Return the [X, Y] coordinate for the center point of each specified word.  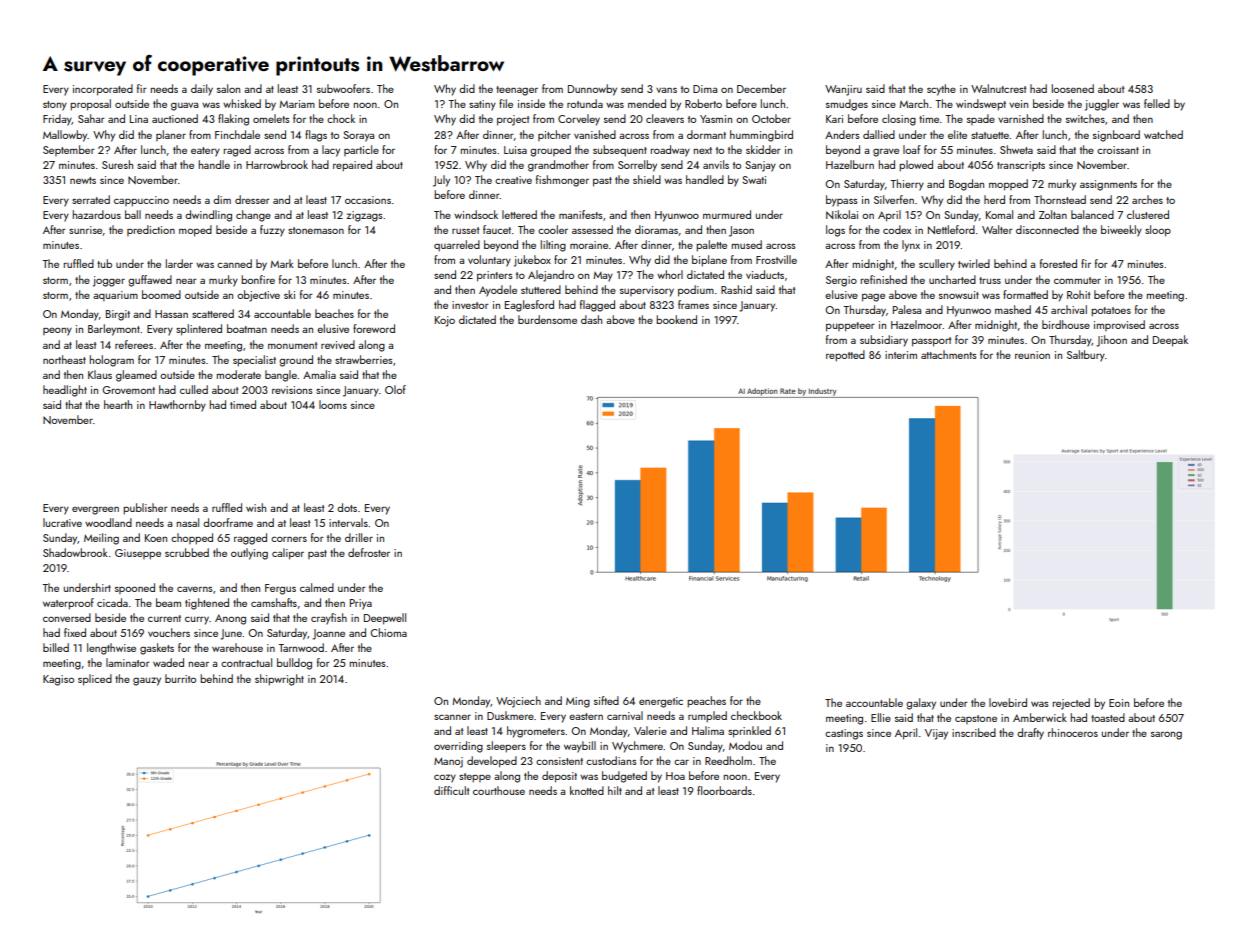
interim [901, 355]
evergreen [95, 510]
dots [347, 507]
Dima [705, 89]
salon [228, 88]
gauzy [147, 681]
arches [1147, 199]
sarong [1166, 735]
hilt [615, 790]
